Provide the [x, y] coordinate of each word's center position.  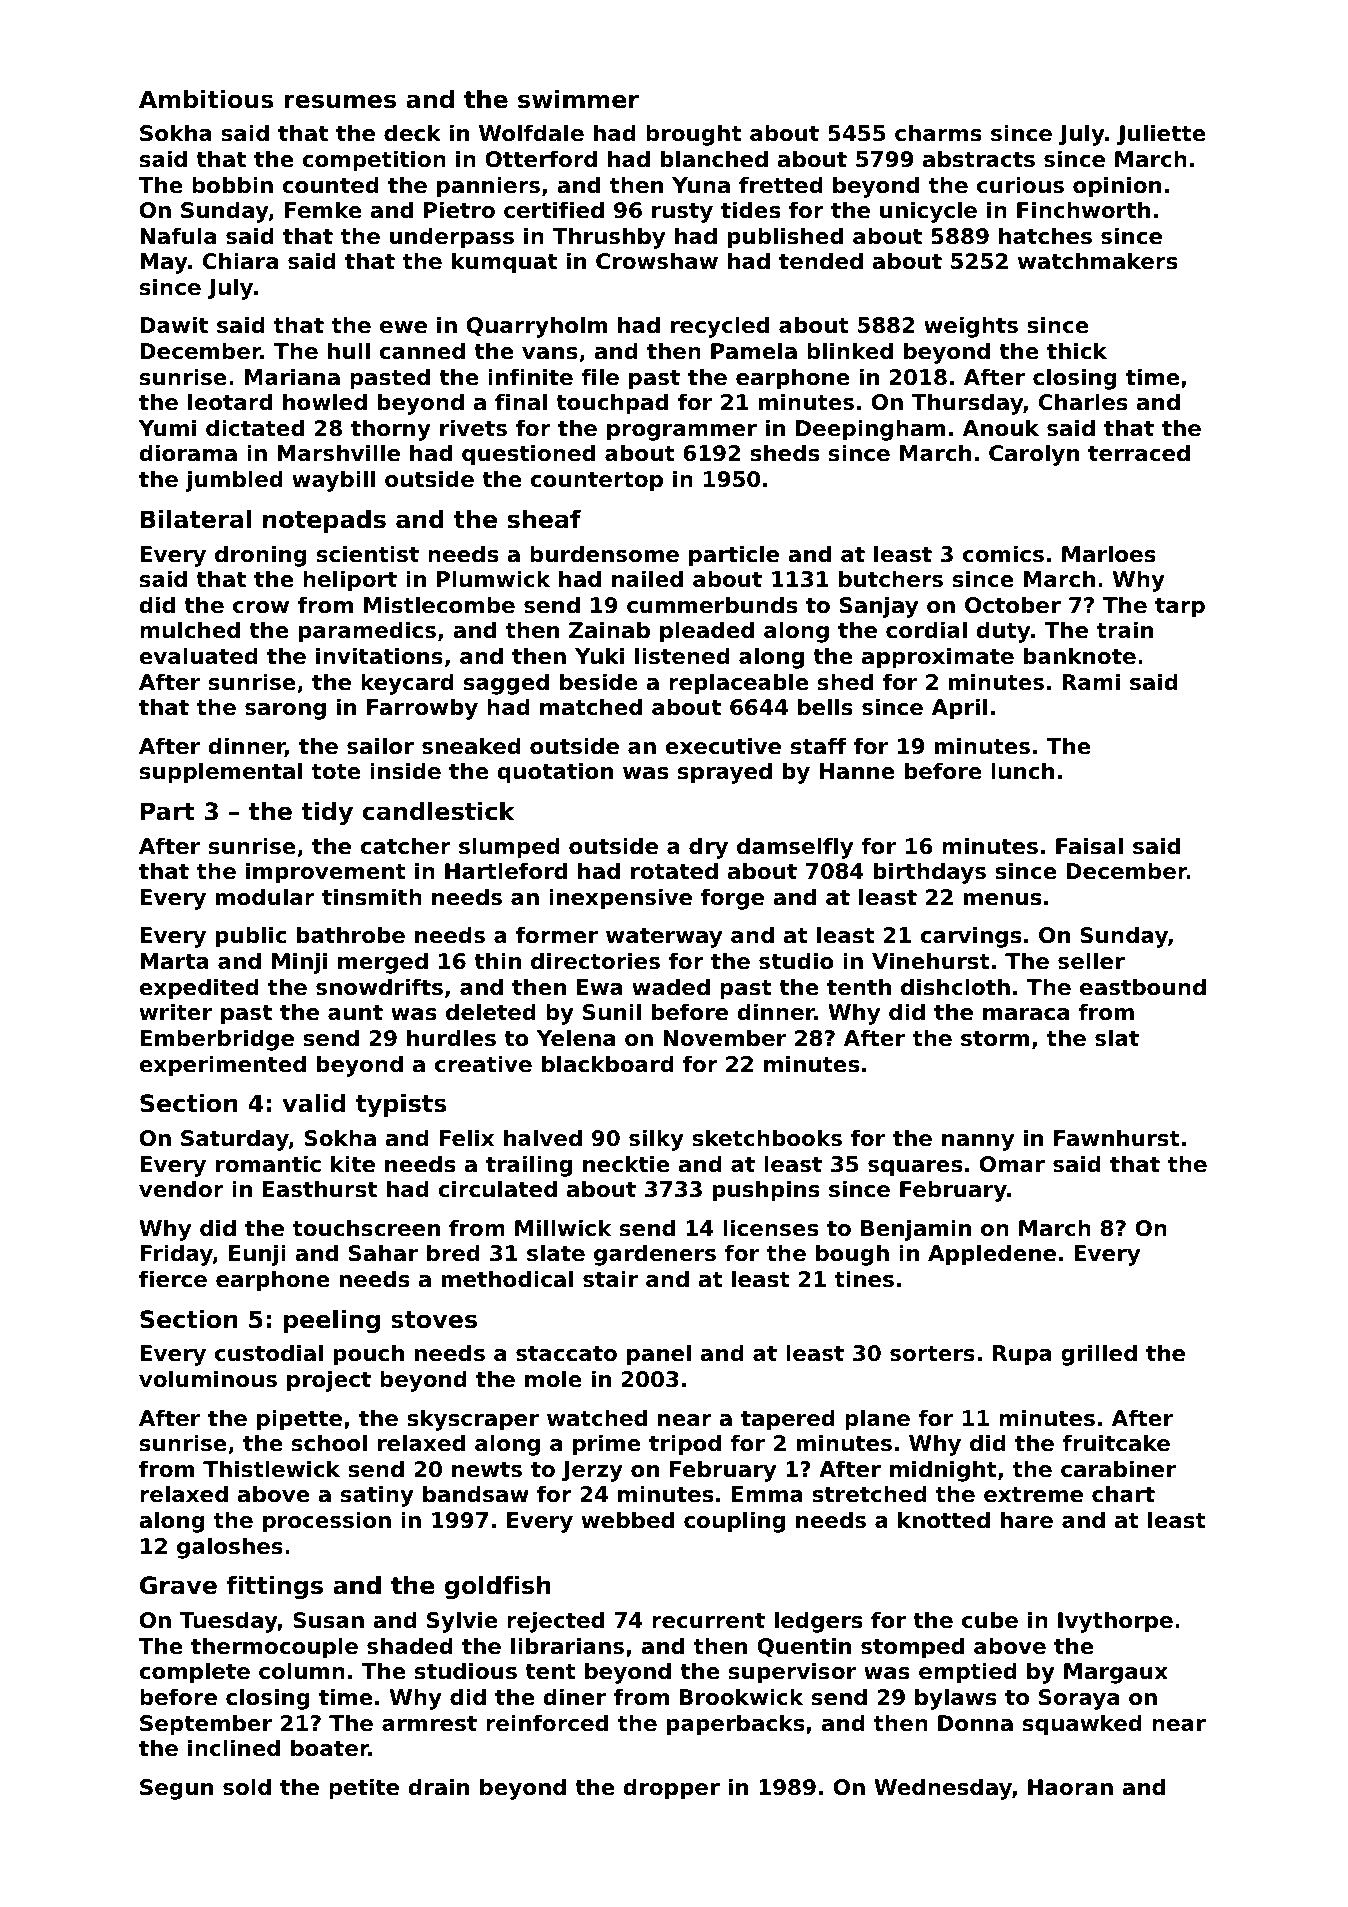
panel [659, 1355]
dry [708, 848]
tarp [1180, 608]
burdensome [604, 554]
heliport [350, 581]
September [206, 1725]
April [959, 709]
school [329, 1443]
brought [694, 135]
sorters [932, 1354]
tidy [327, 813]
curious [1020, 185]
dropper [671, 1789]
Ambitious [206, 99]
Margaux [1116, 1673]
